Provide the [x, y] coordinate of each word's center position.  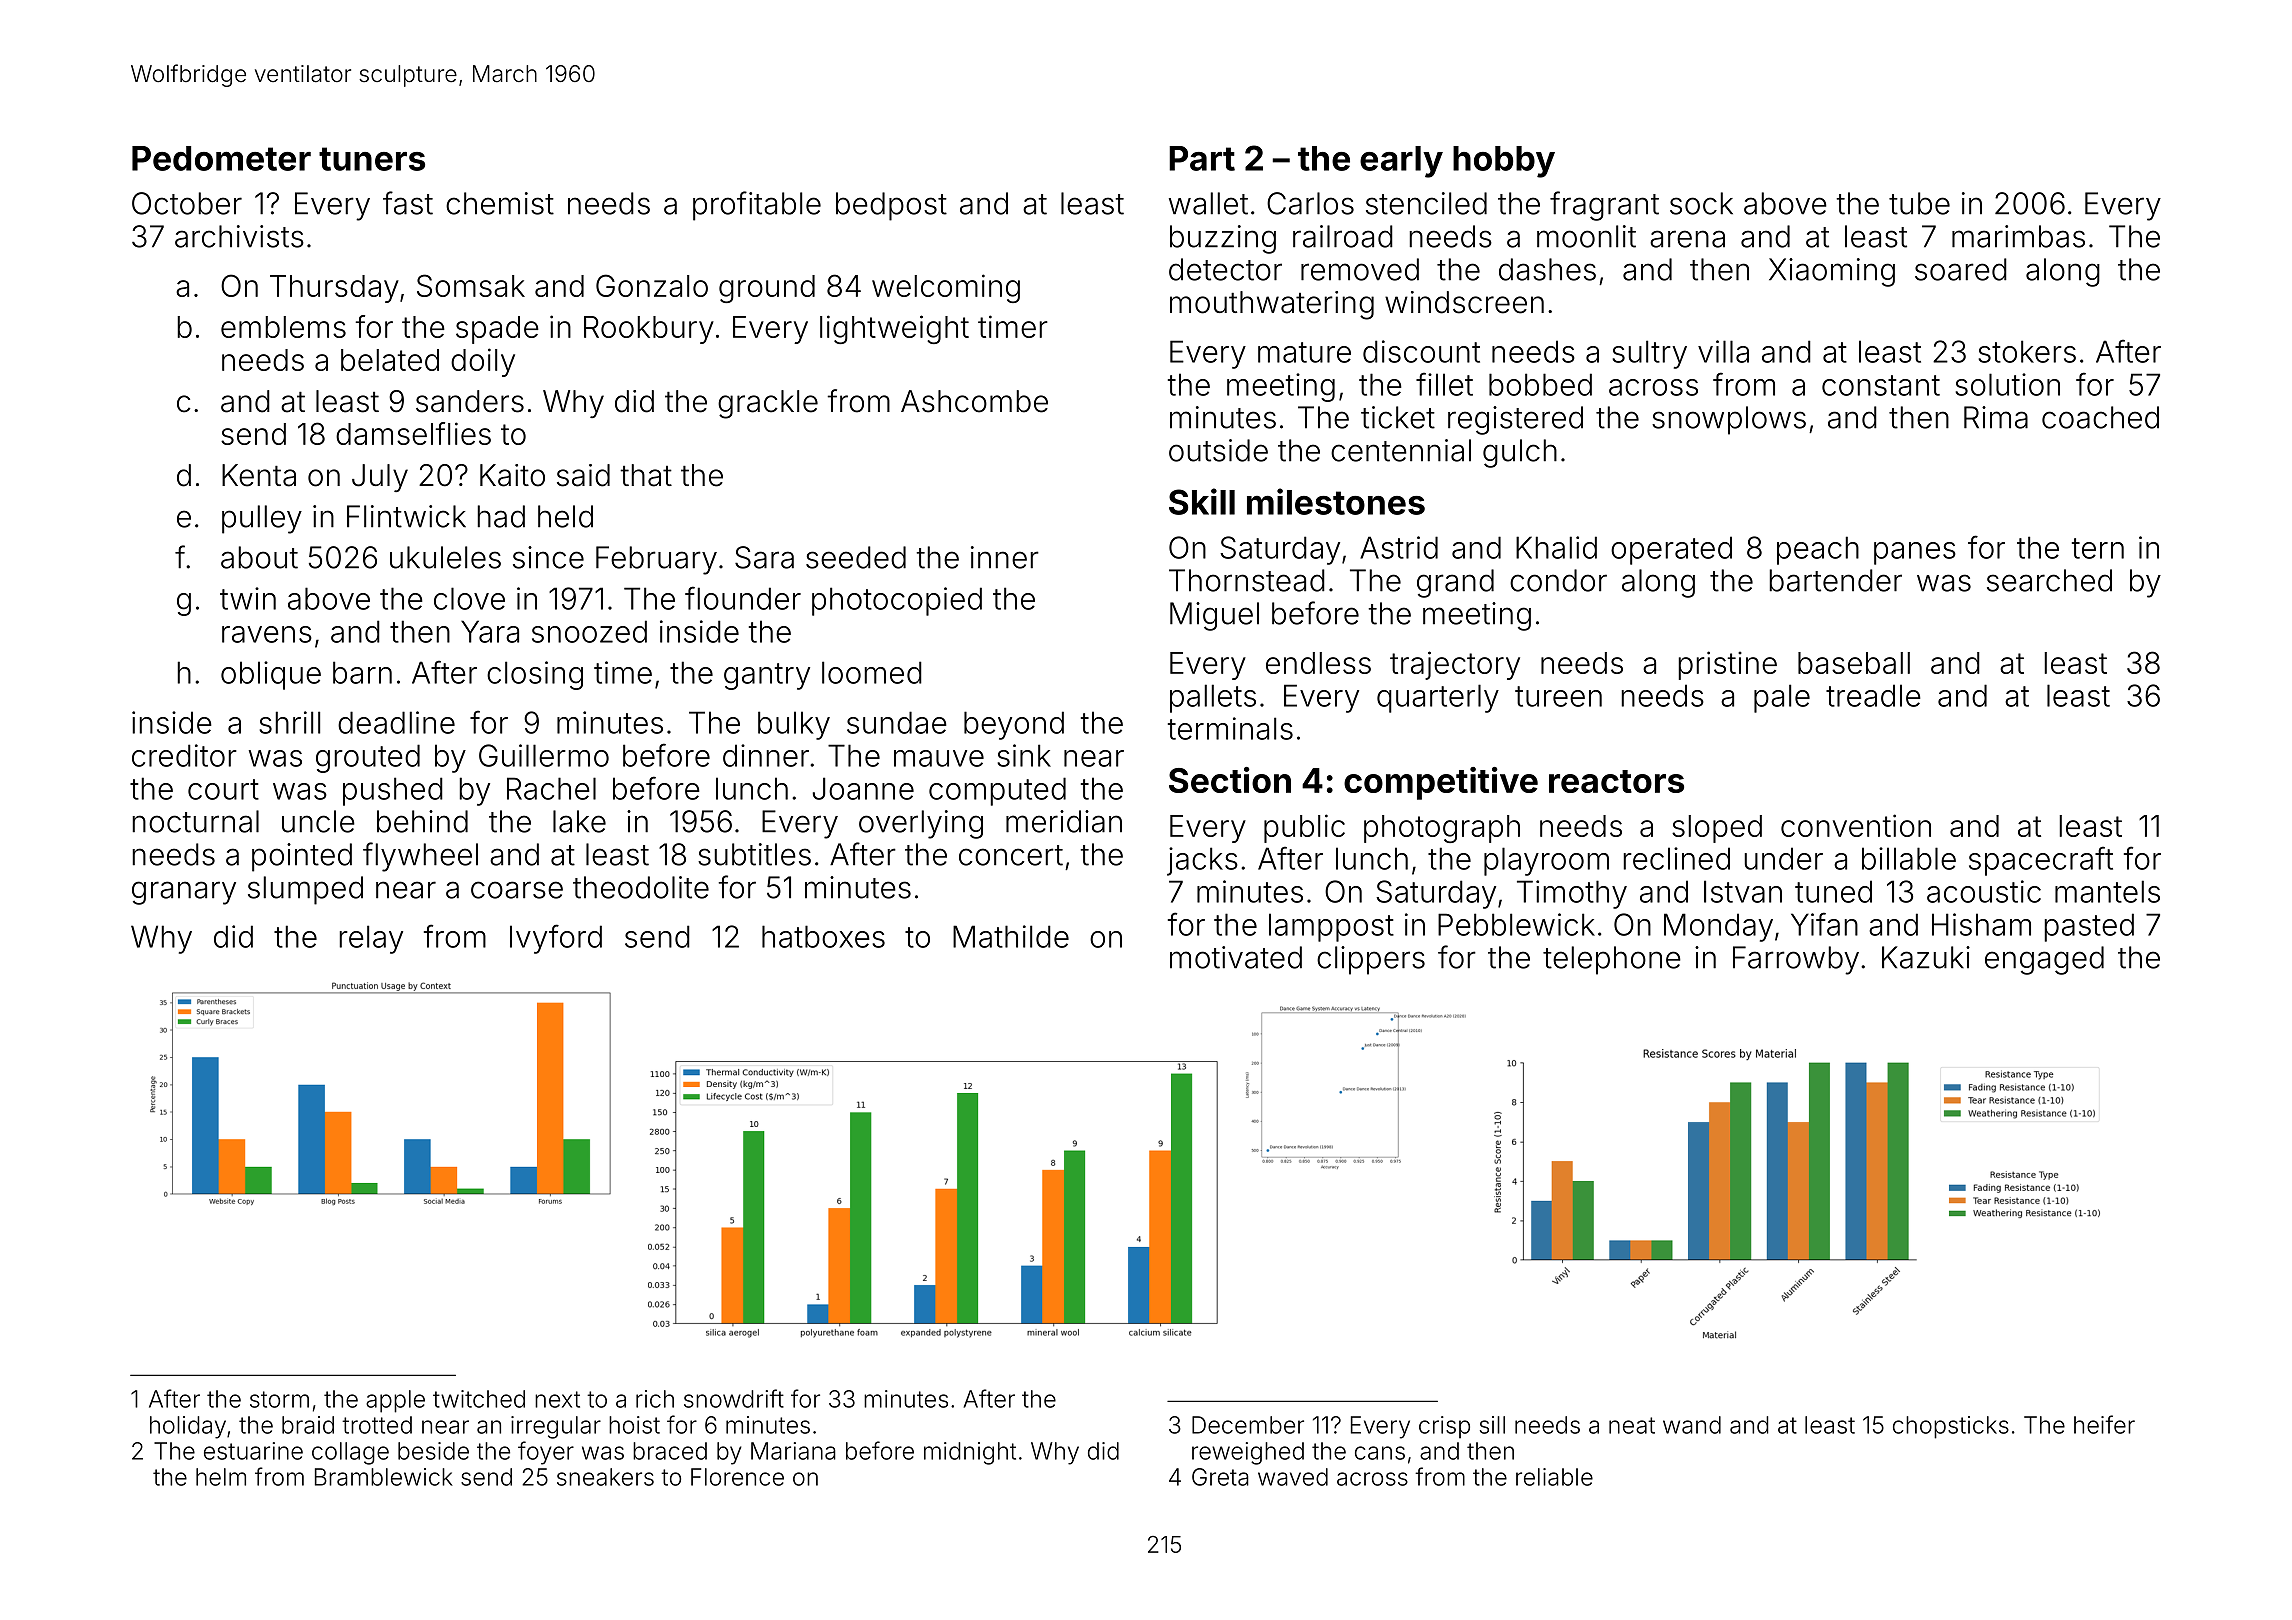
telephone [1612, 960]
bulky [794, 725]
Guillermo [544, 755]
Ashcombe [974, 401]
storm [279, 1399]
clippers [1371, 960]
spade [497, 330]
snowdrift [734, 1398]
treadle [1873, 695]
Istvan [1743, 891]
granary [184, 893]
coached [2100, 417]
